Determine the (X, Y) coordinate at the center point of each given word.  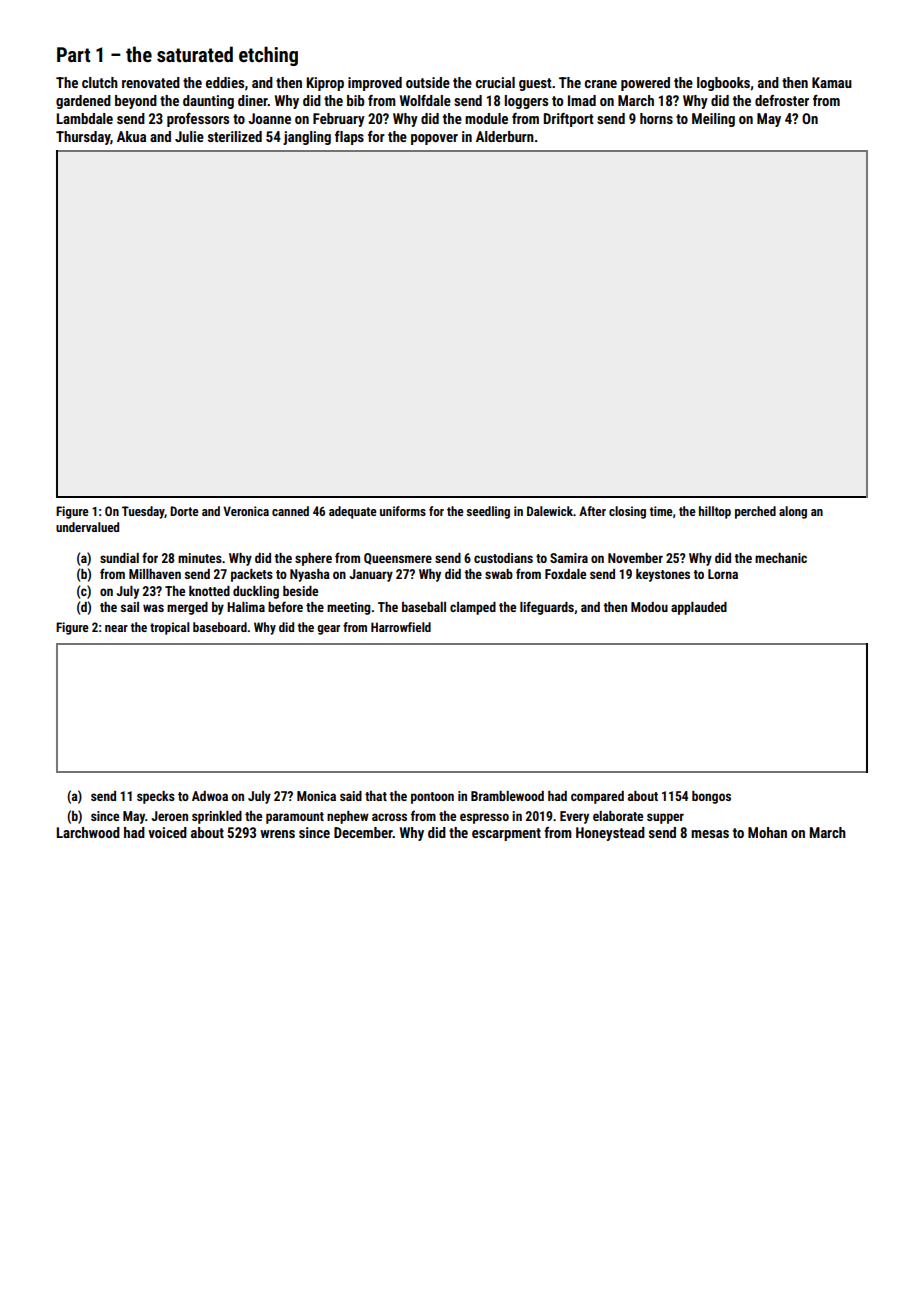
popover (434, 139)
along (793, 512)
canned (290, 511)
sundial (119, 558)
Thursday (83, 138)
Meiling (713, 120)
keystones (663, 575)
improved (375, 84)
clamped (473, 608)
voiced (167, 832)
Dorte (184, 511)
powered (645, 84)
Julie (189, 136)
